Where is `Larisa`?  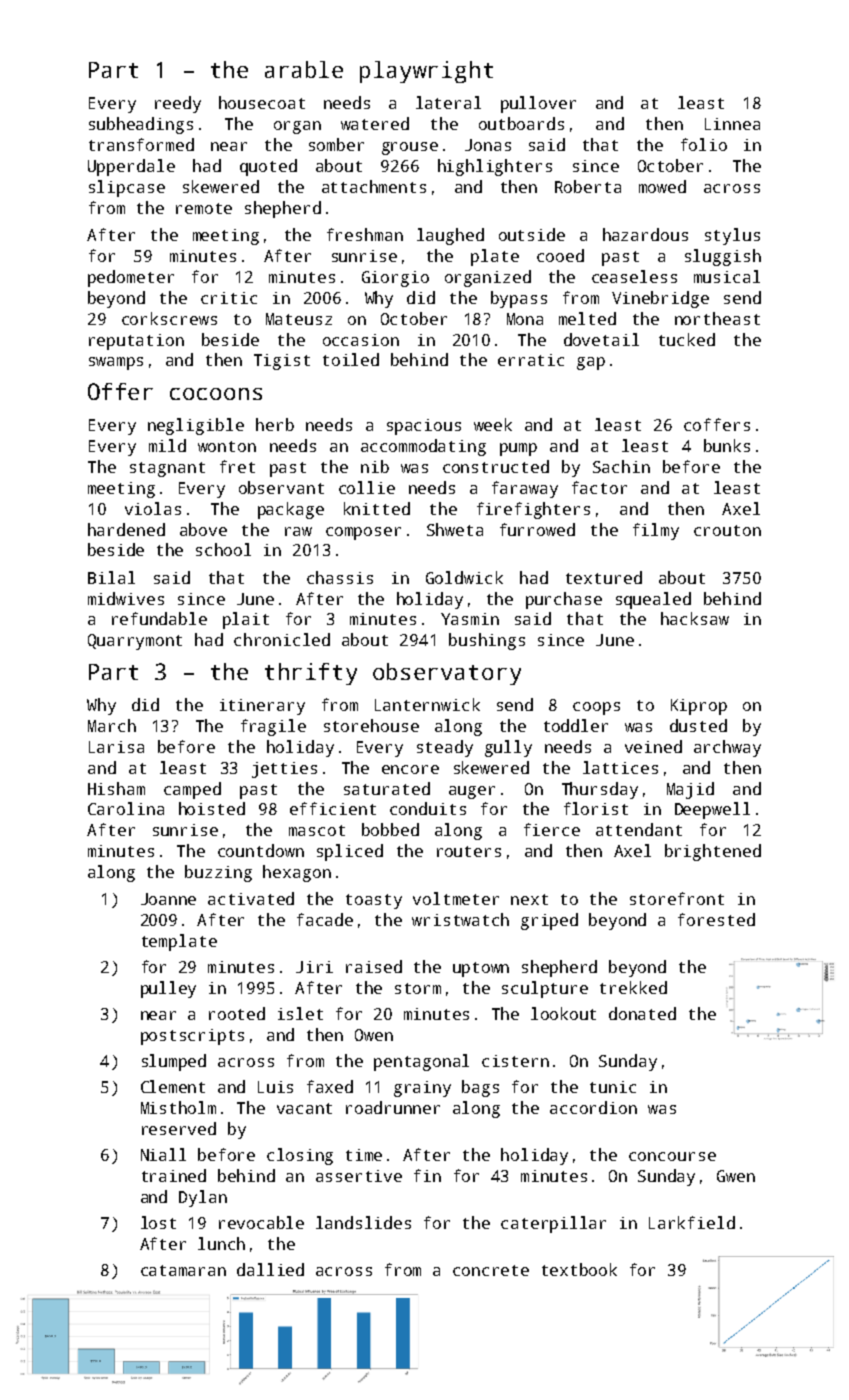
Larisa is located at coordinates (116, 747).
